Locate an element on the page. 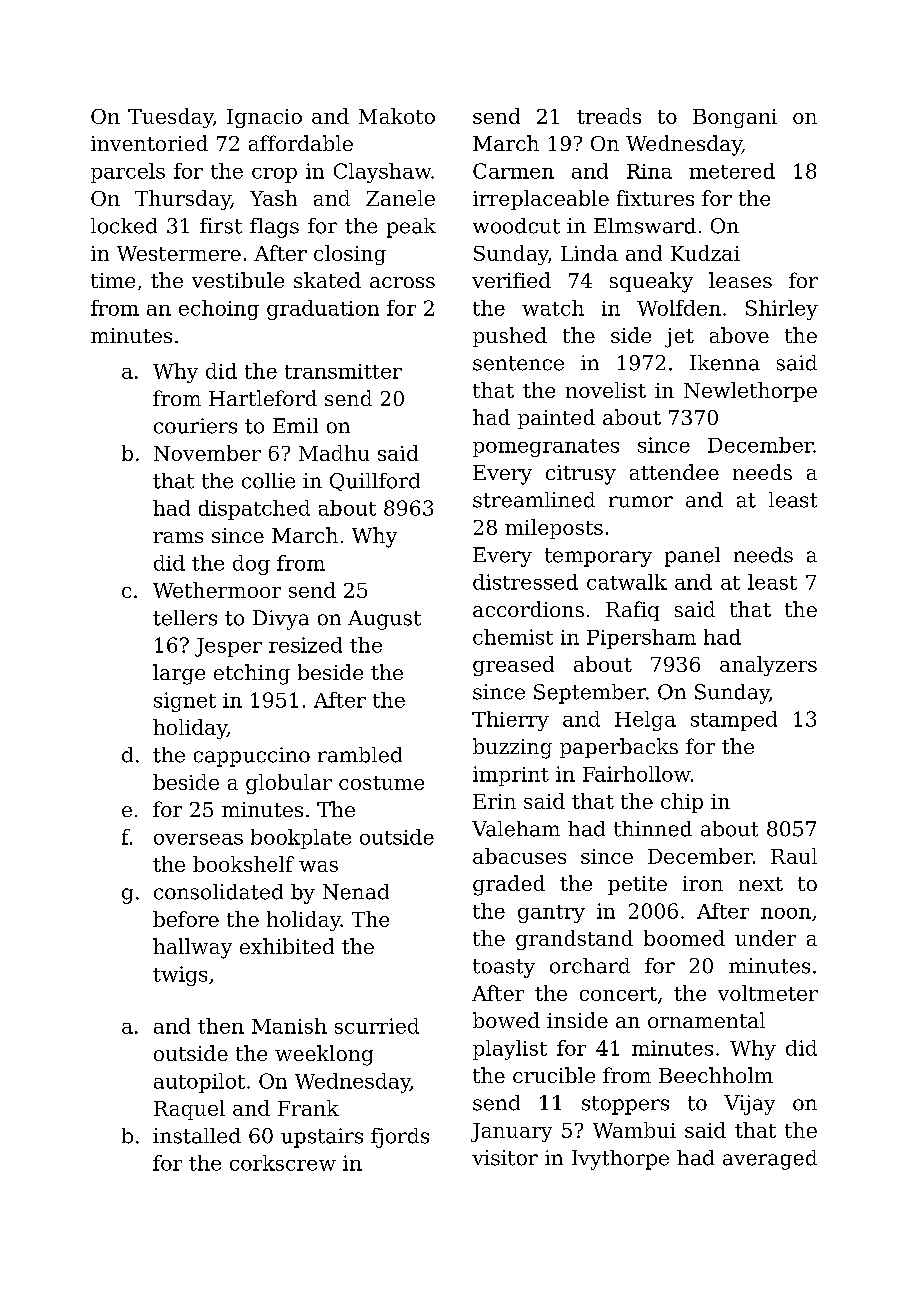 This page has height=1316, width=908. August is located at coordinates (384, 620).
